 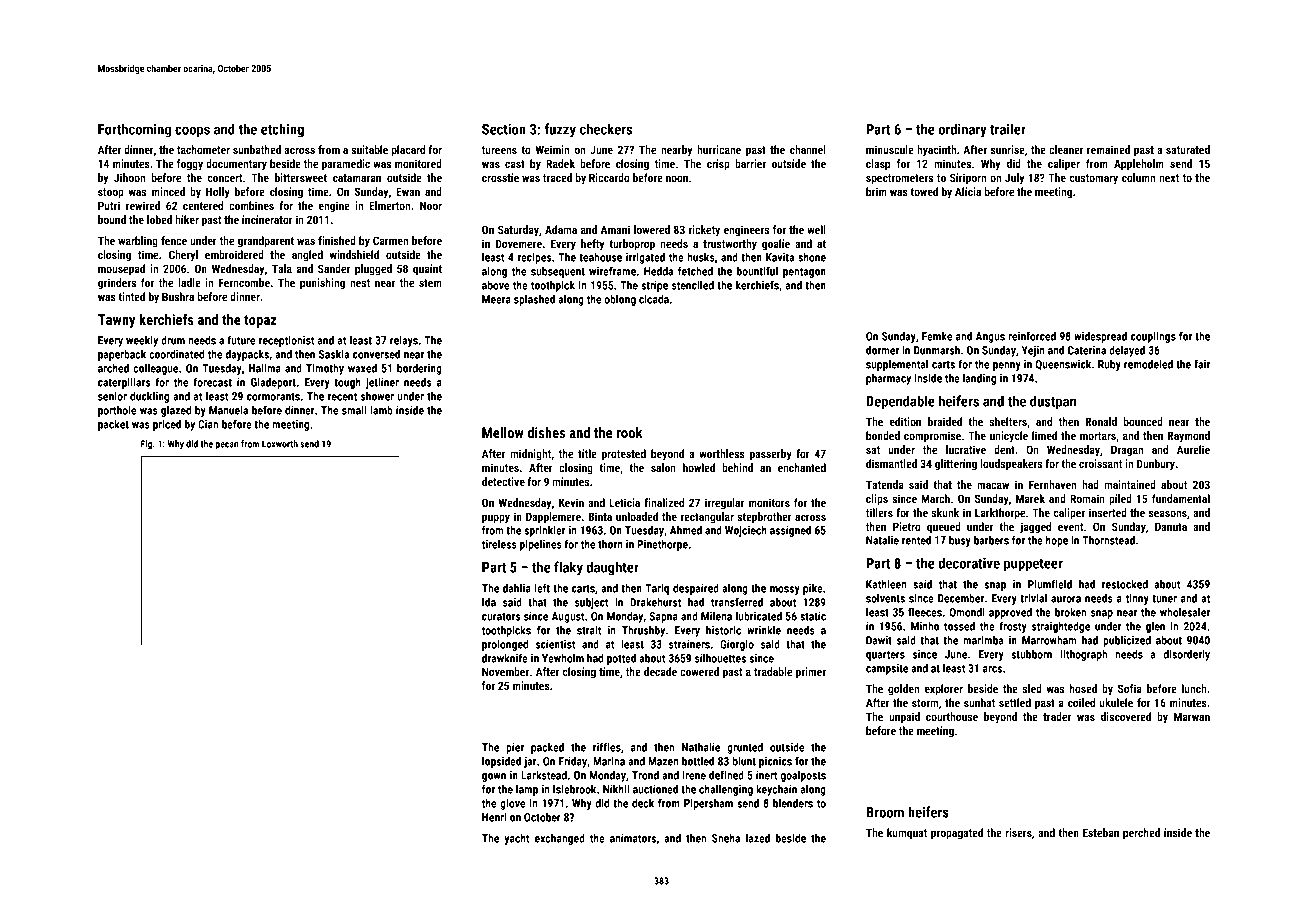 I want to click on November, so click(x=505, y=671).
